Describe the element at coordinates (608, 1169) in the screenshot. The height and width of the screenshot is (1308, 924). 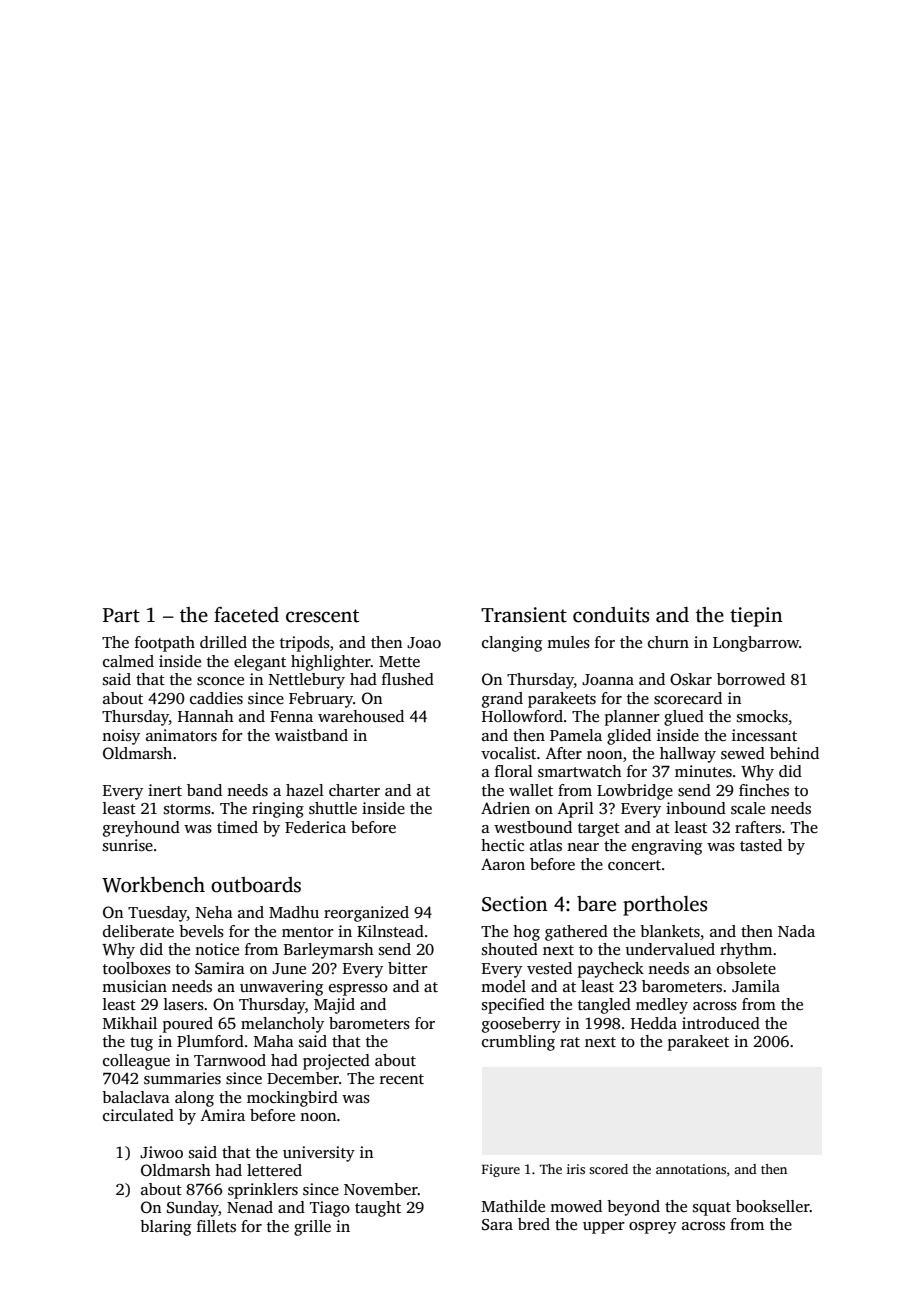
I see `scored` at that location.
